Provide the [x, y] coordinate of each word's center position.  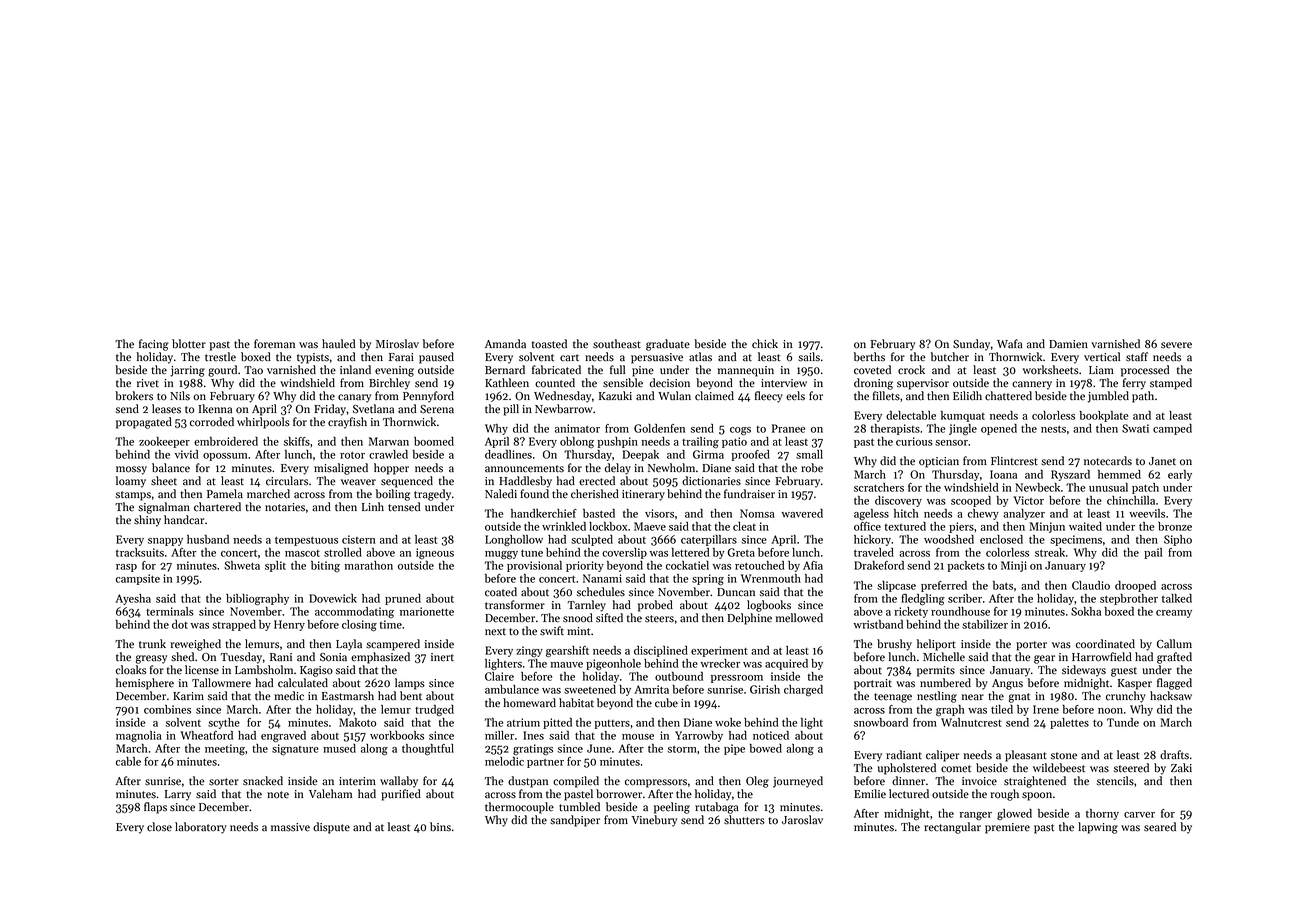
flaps [155, 808]
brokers [134, 396]
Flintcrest [1014, 461]
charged [803, 690]
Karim [188, 696]
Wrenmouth [771, 578]
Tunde [1123, 722]
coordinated [1105, 644]
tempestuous [306, 541]
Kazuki [615, 395]
